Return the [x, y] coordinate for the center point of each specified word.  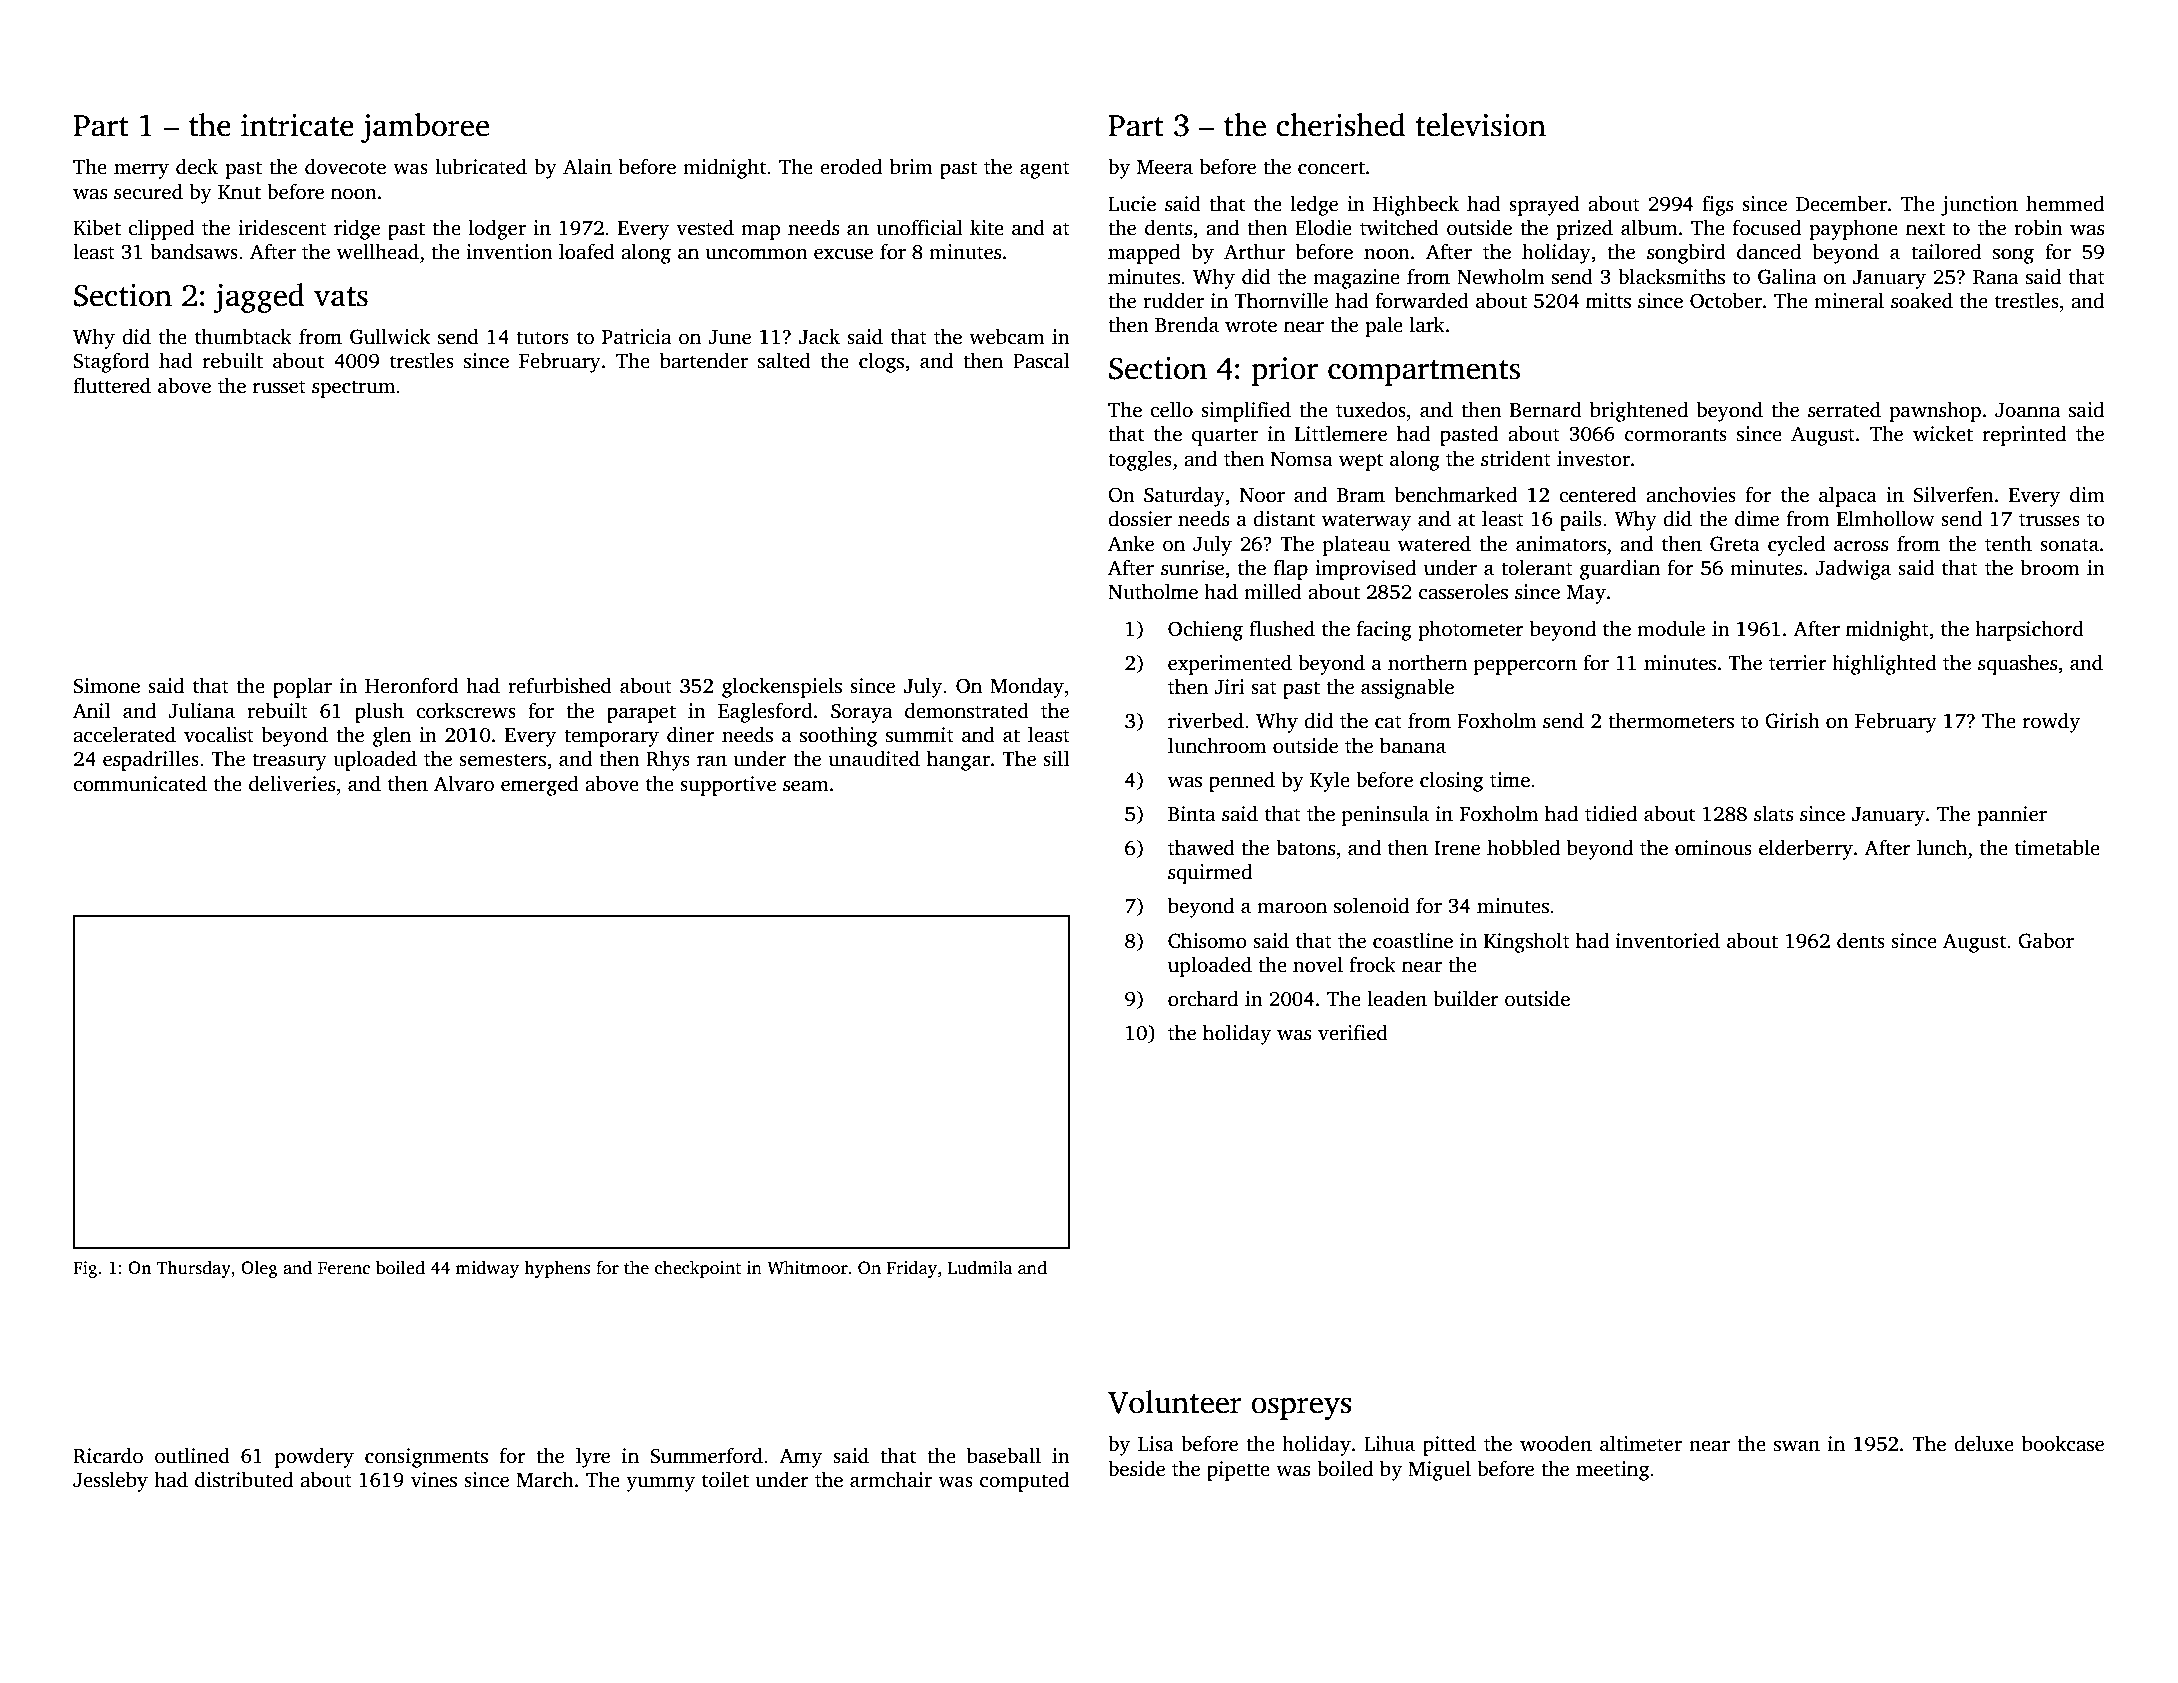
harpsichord [2029, 630]
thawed [1201, 847]
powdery [314, 1457]
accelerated [124, 734]
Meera [1165, 167]
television [1481, 125]
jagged [259, 298]
